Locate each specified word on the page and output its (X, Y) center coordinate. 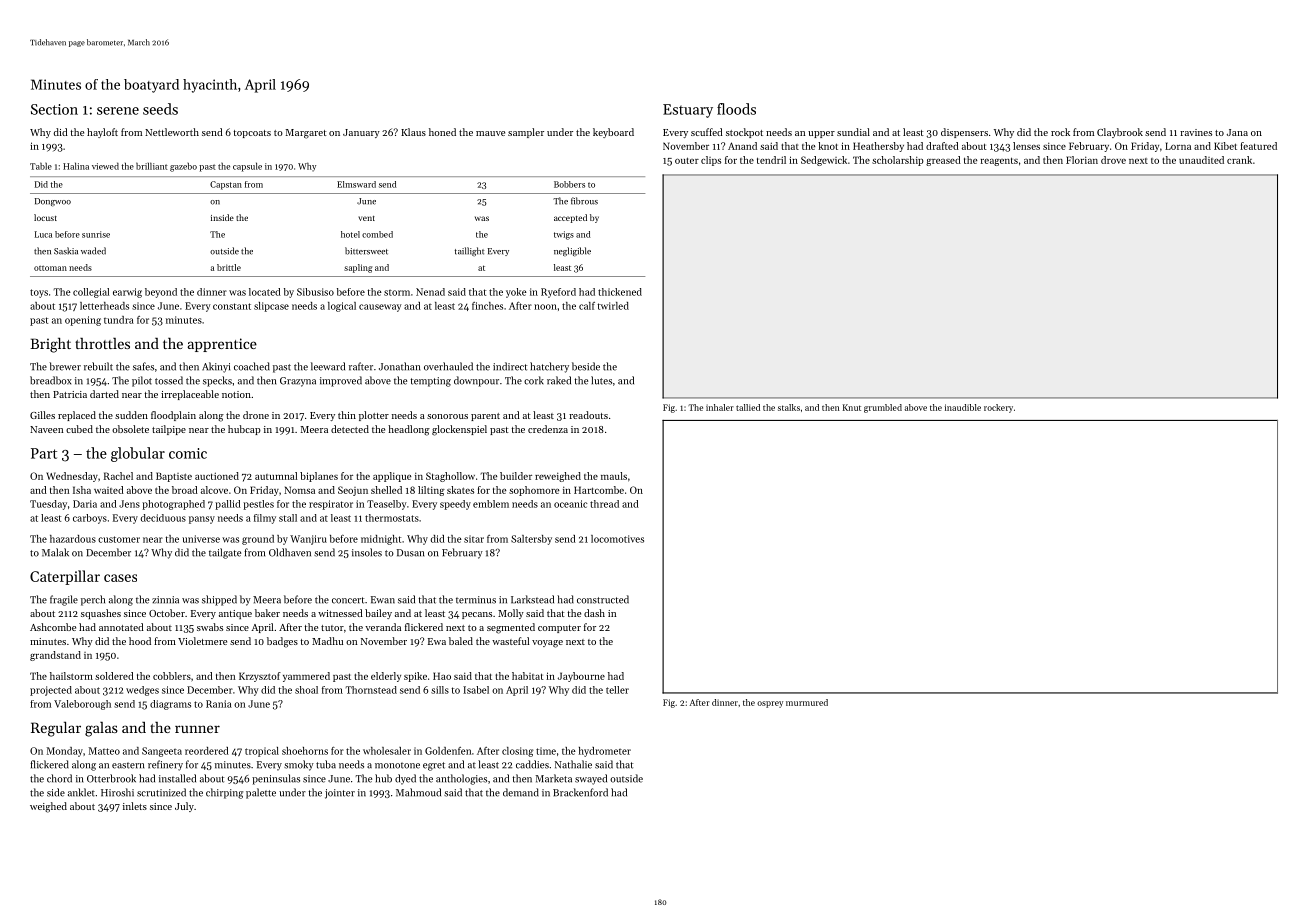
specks (217, 381)
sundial (853, 132)
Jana (1237, 132)
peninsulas (276, 779)
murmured (807, 702)
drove (1113, 160)
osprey (770, 704)
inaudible (963, 407)
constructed (603, 599)
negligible (572, 252)
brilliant (152, 166)
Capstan (226, 185)
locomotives (617, 539)
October (167, 613)
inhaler (720, 407)
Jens (129, 504)
